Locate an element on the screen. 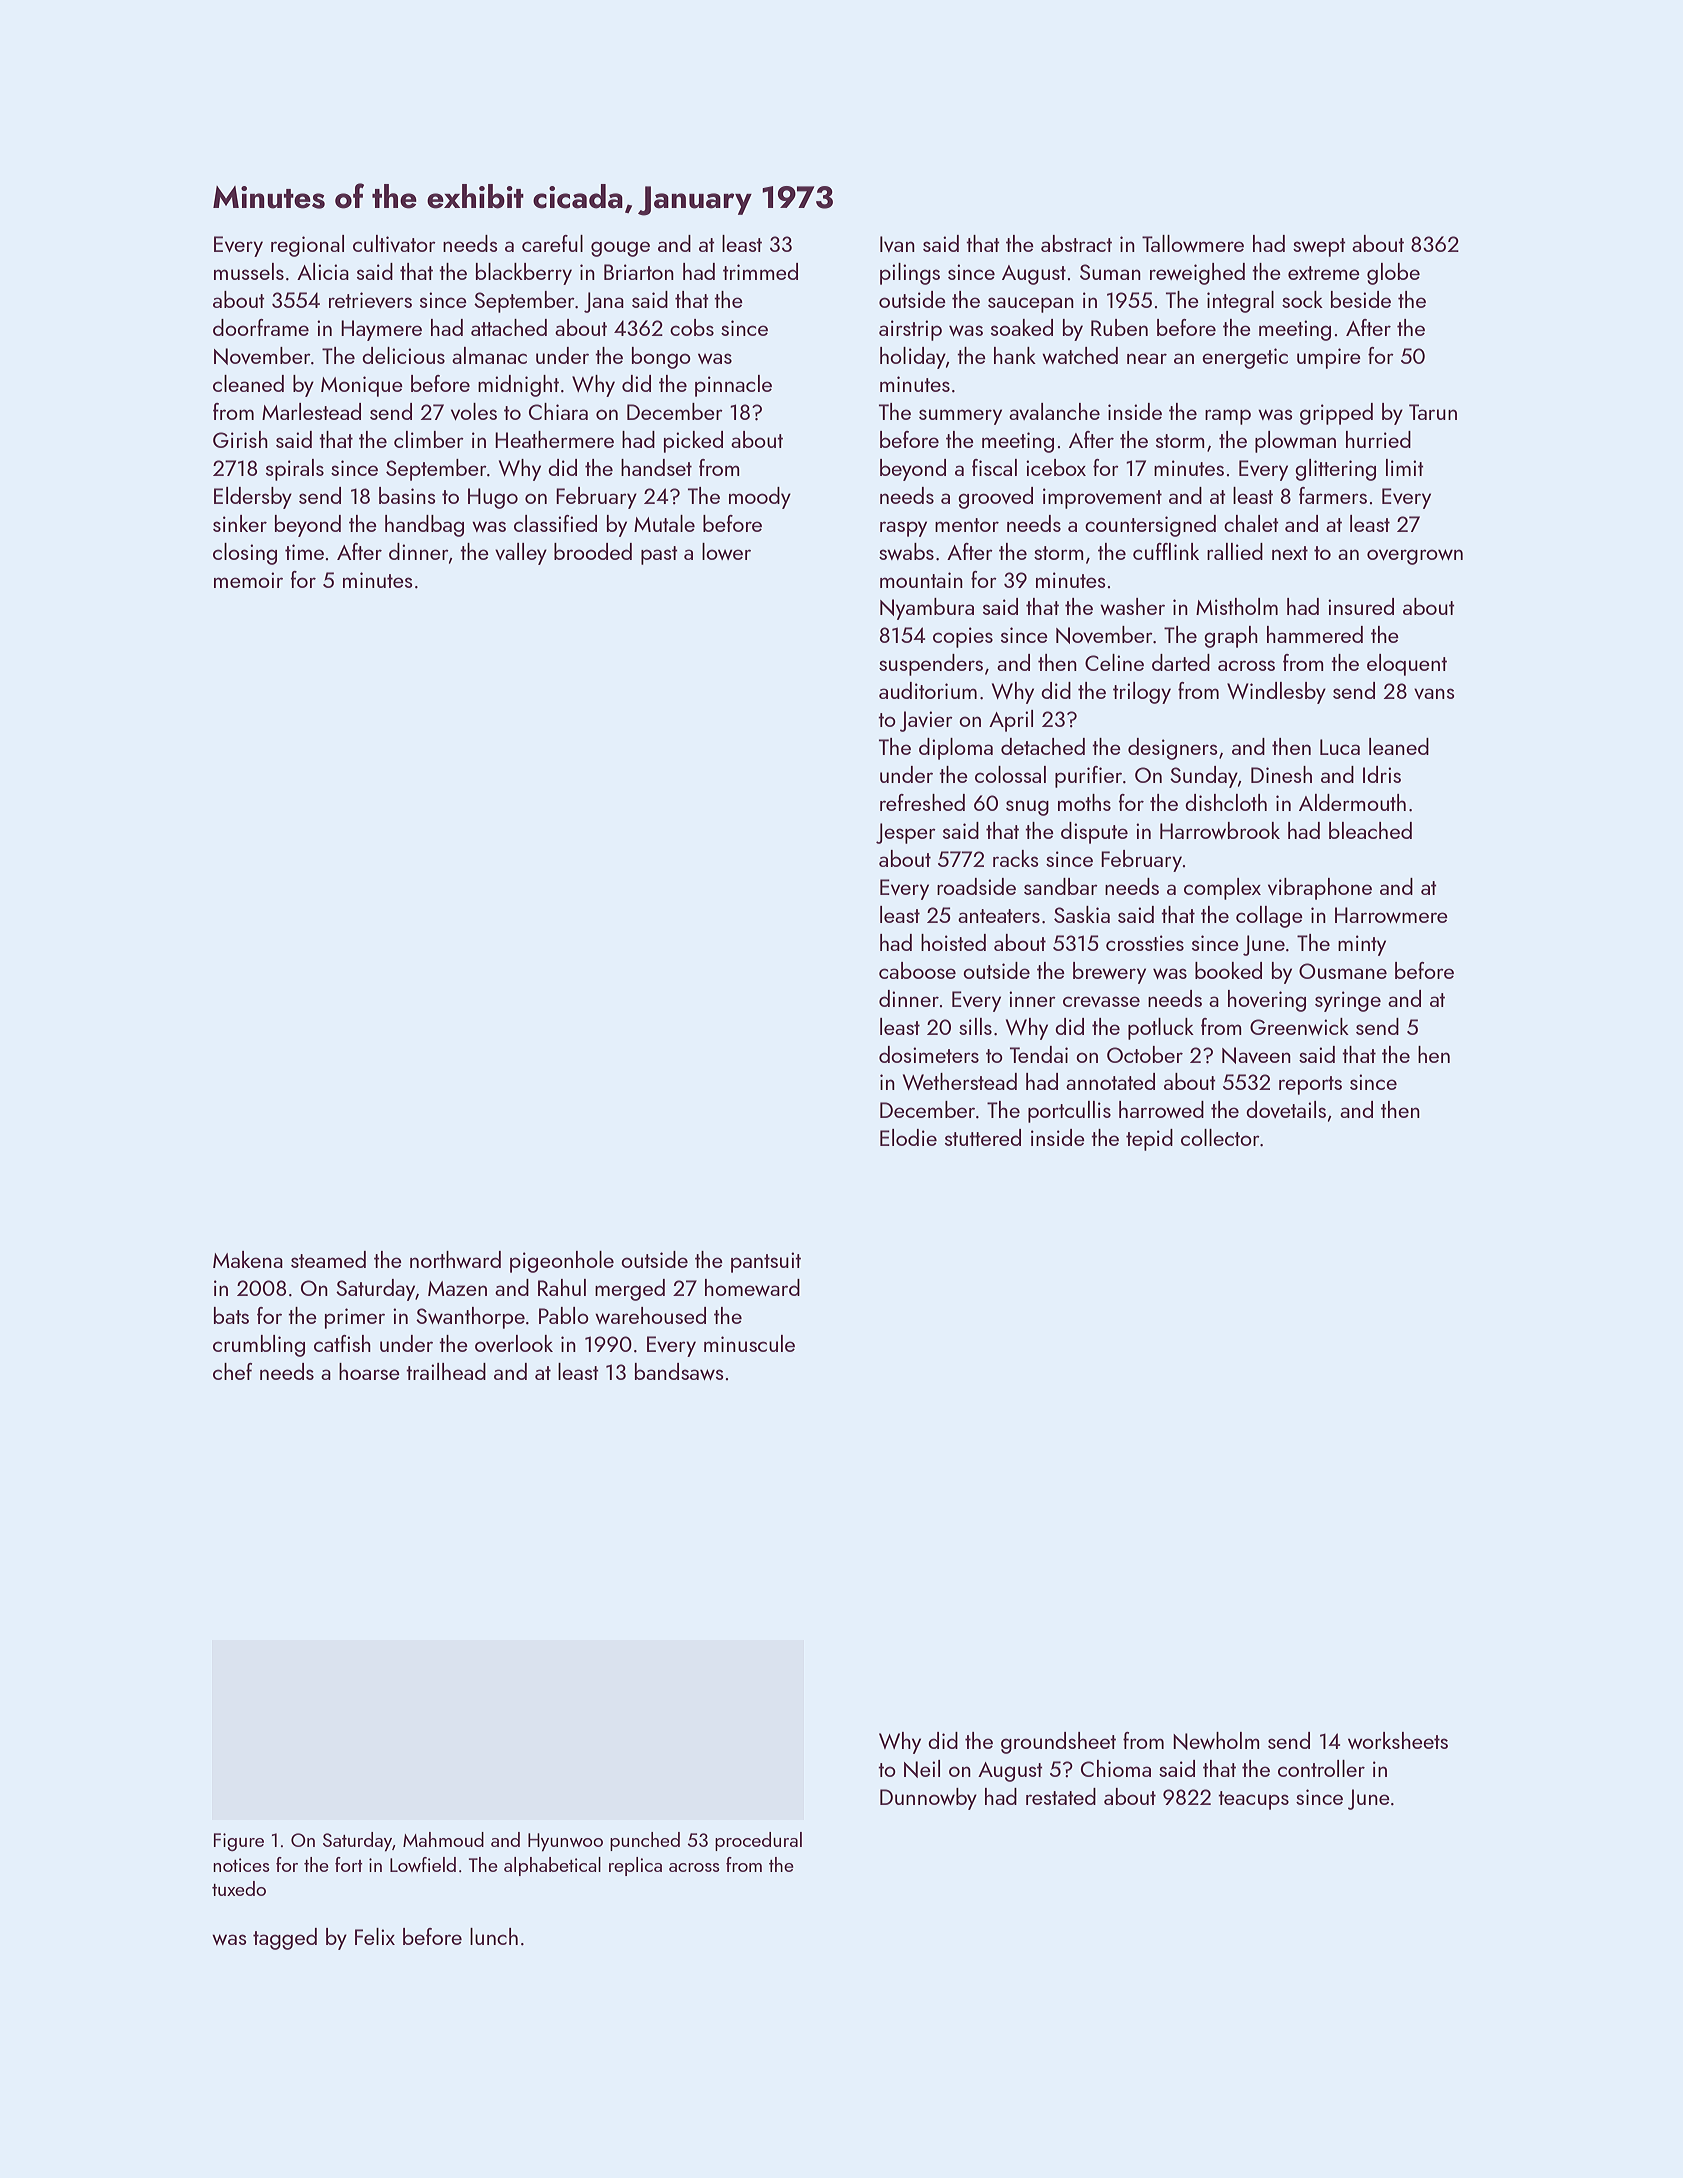  cultivator is located at coordinates (394, 243).
